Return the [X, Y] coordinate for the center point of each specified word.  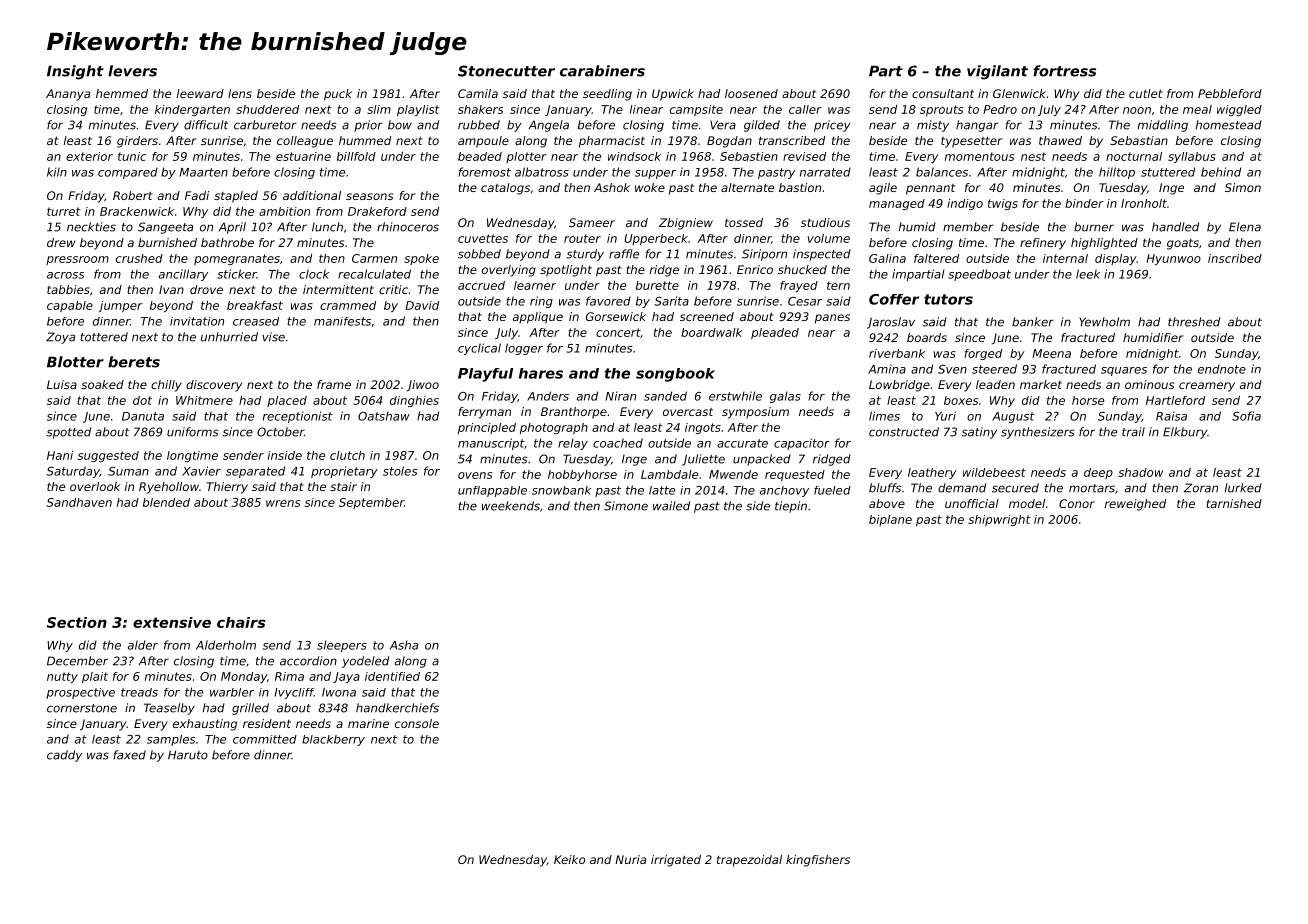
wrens [283, 503]
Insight [75, 72]
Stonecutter [506, 71]
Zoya [60, 338]
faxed [129, 755]
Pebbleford [1230, 93]
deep [1098, 473]
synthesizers [1038, 433]
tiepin [791, 507]
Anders [548, 396]
